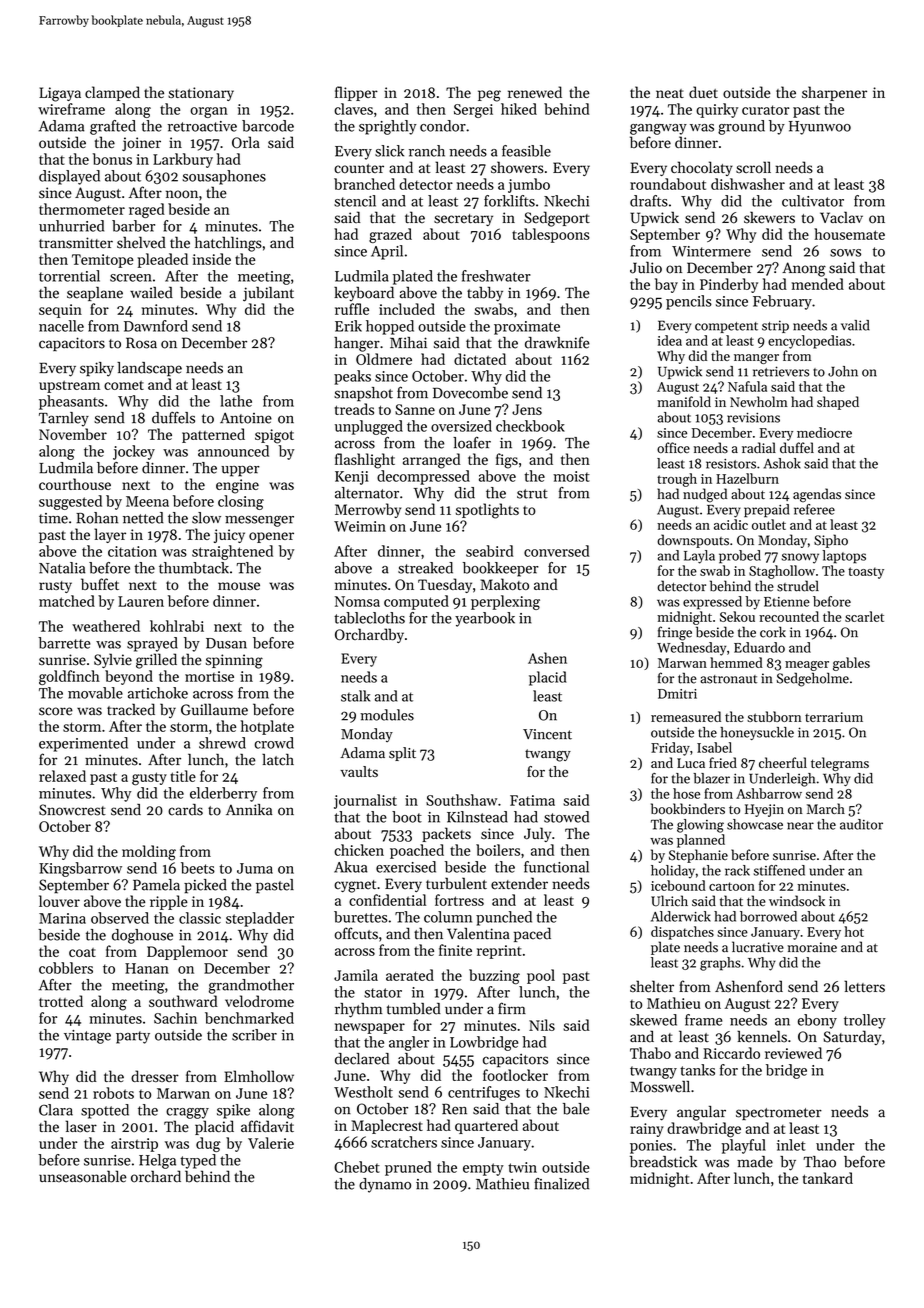 The height and width of the screenshot is (1308, 924). What do you see at coordinates (686, 716) in the screenshot?
I see `remeasured` at bounding box center [686, 716].
